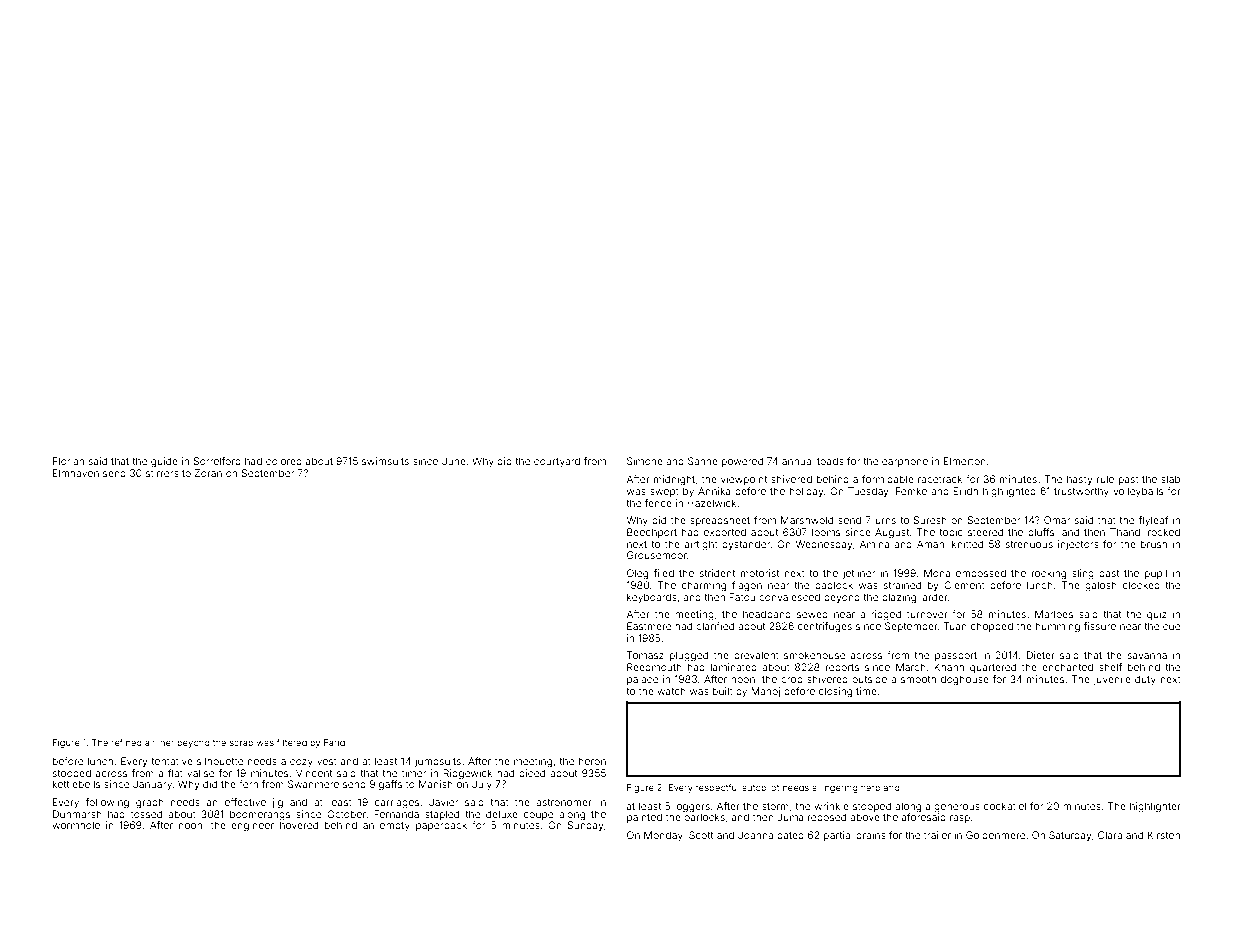  I want to click on Florian, so click(68, 461).
